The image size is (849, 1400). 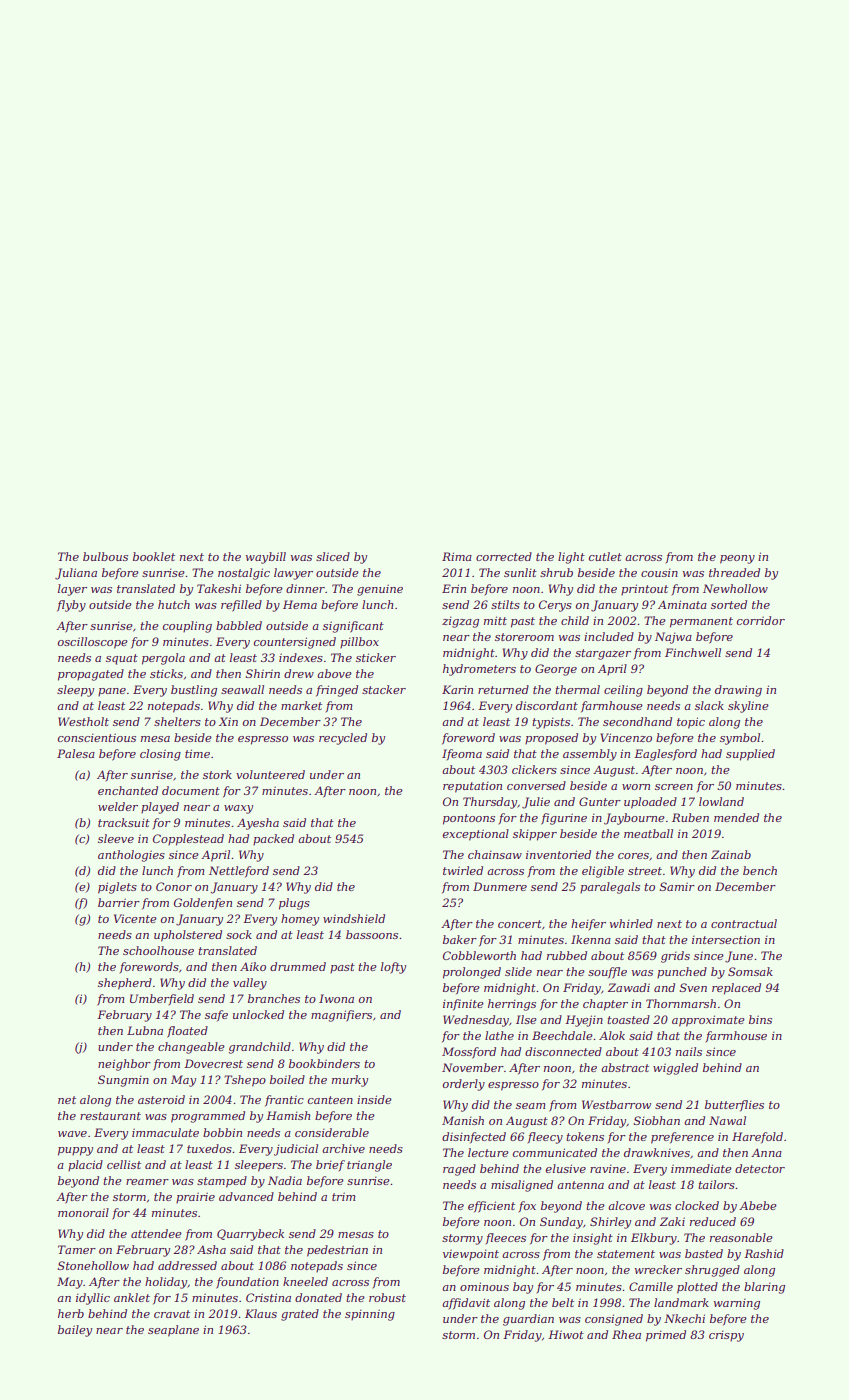 I want to click on seaplane, so click(x=173, y=1331).
